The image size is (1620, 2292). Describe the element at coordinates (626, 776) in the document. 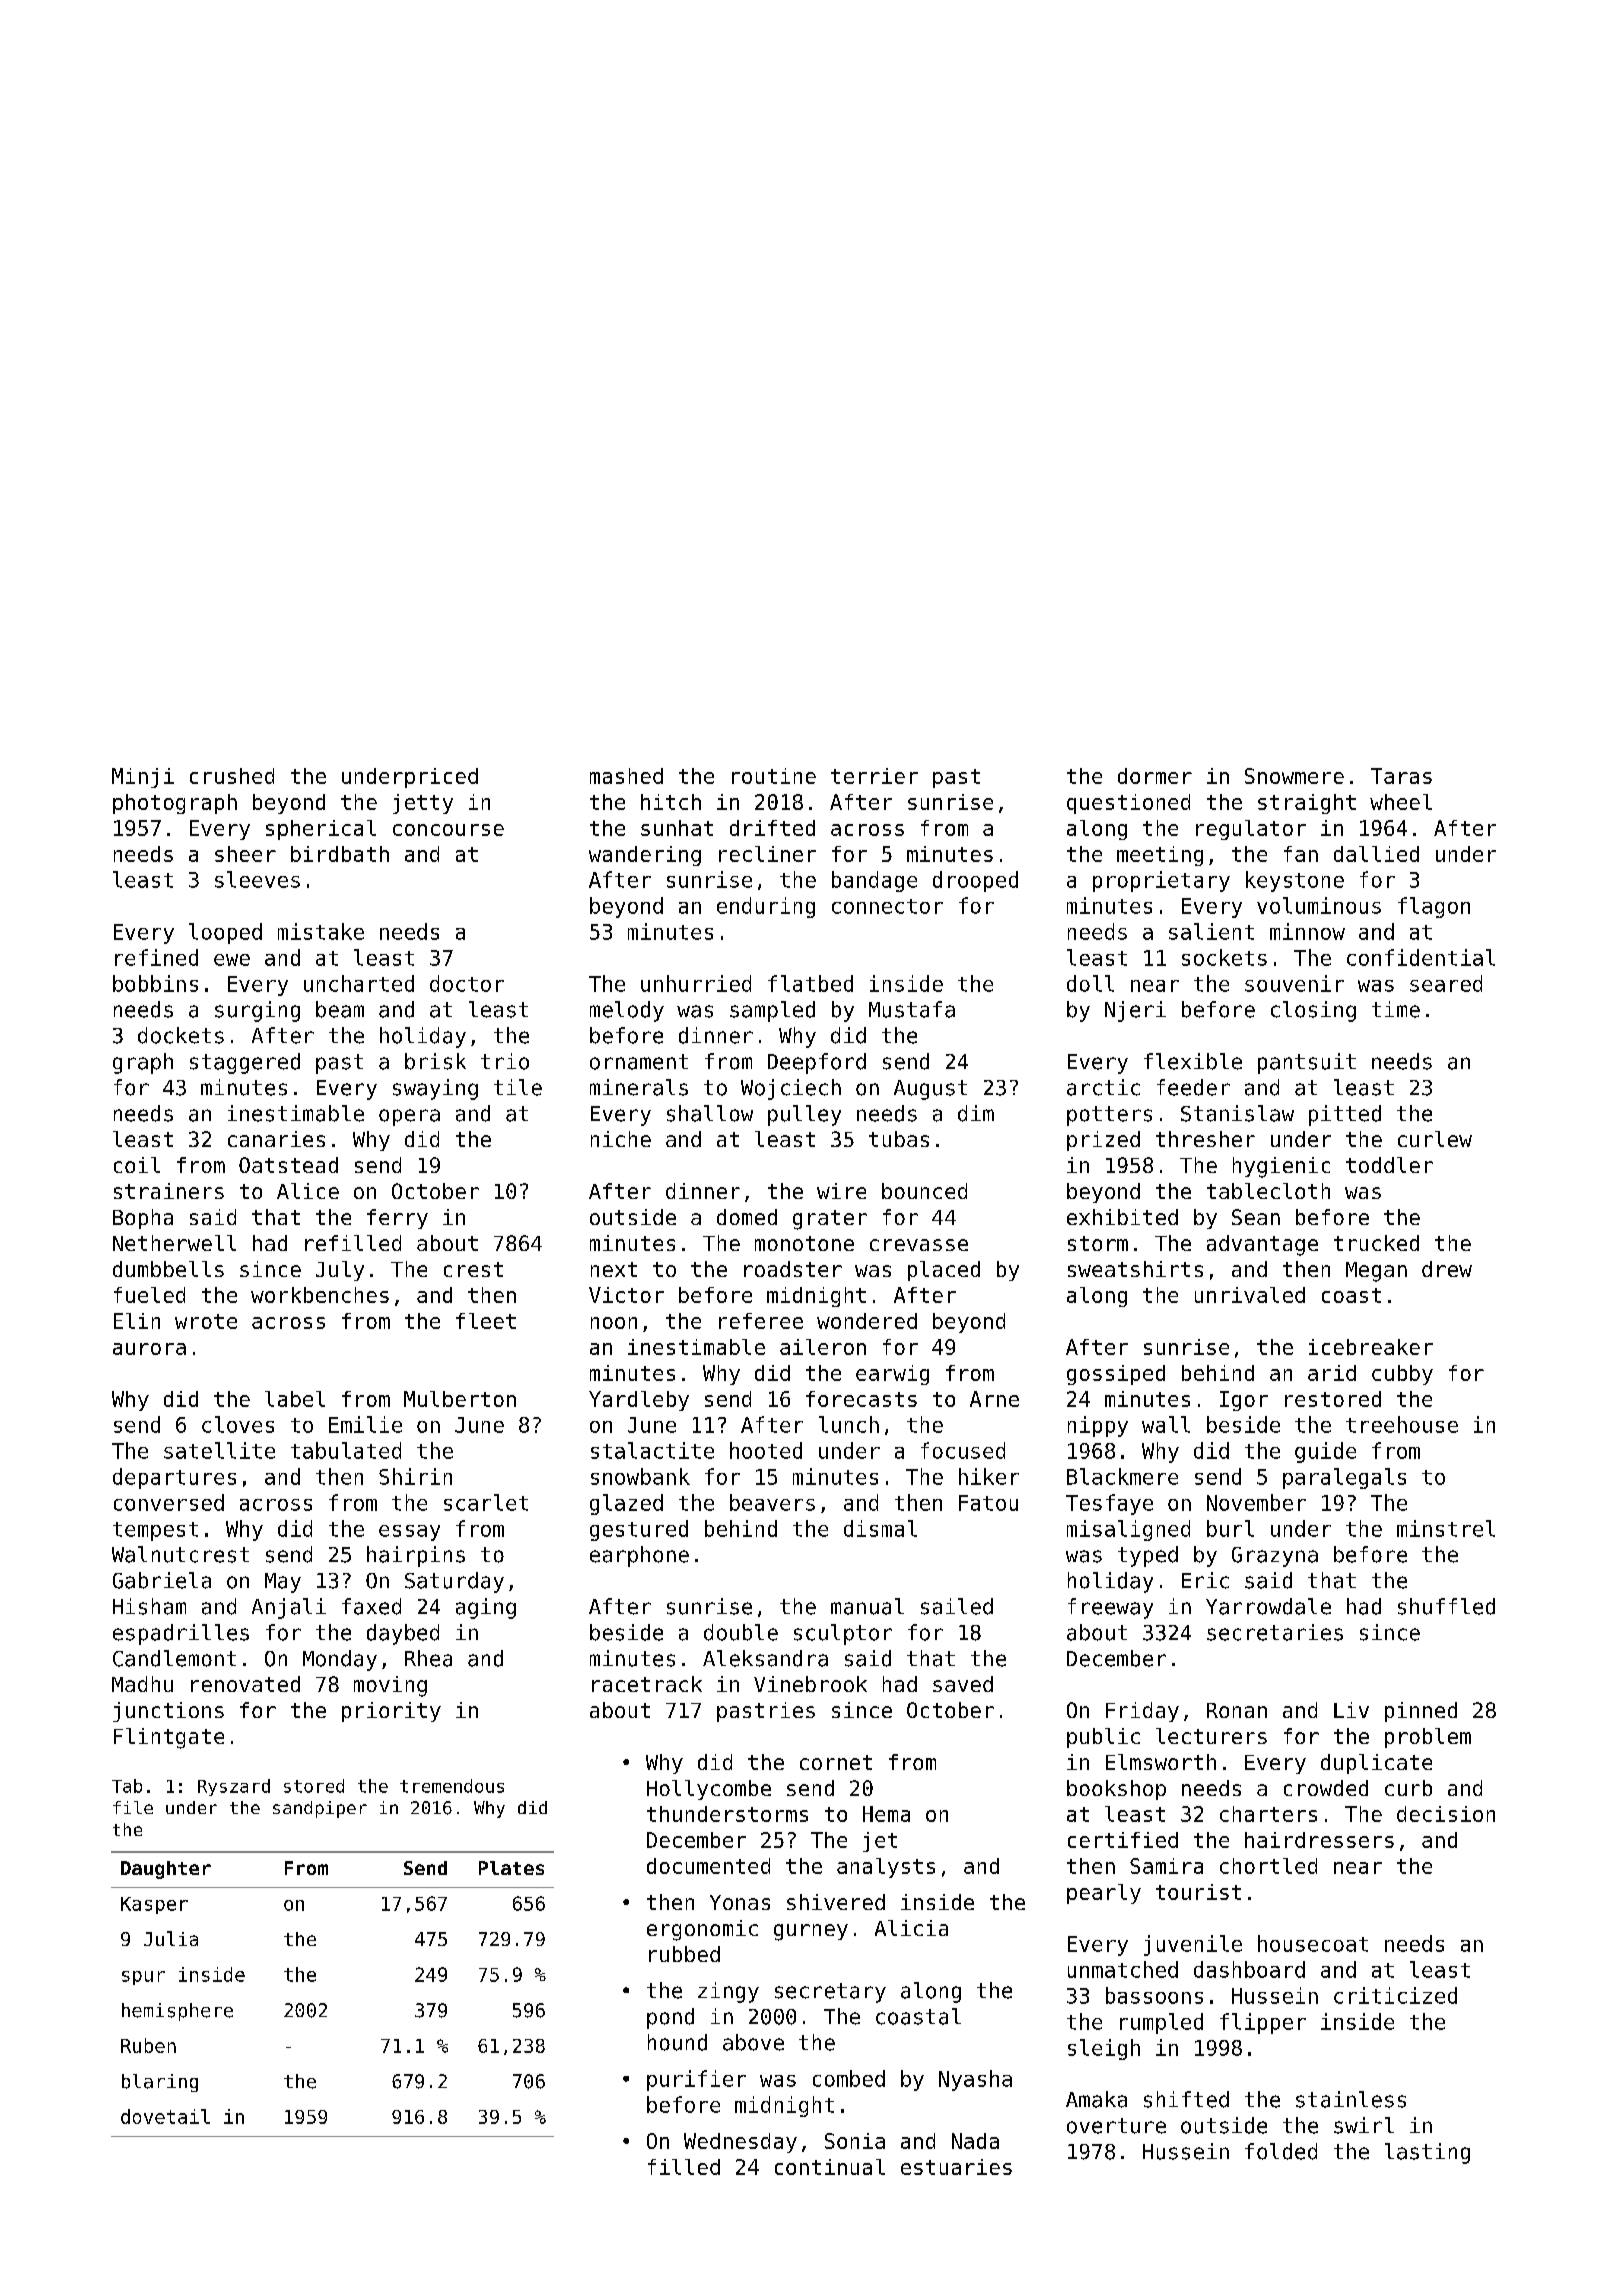

I see `mashed` at that location.
